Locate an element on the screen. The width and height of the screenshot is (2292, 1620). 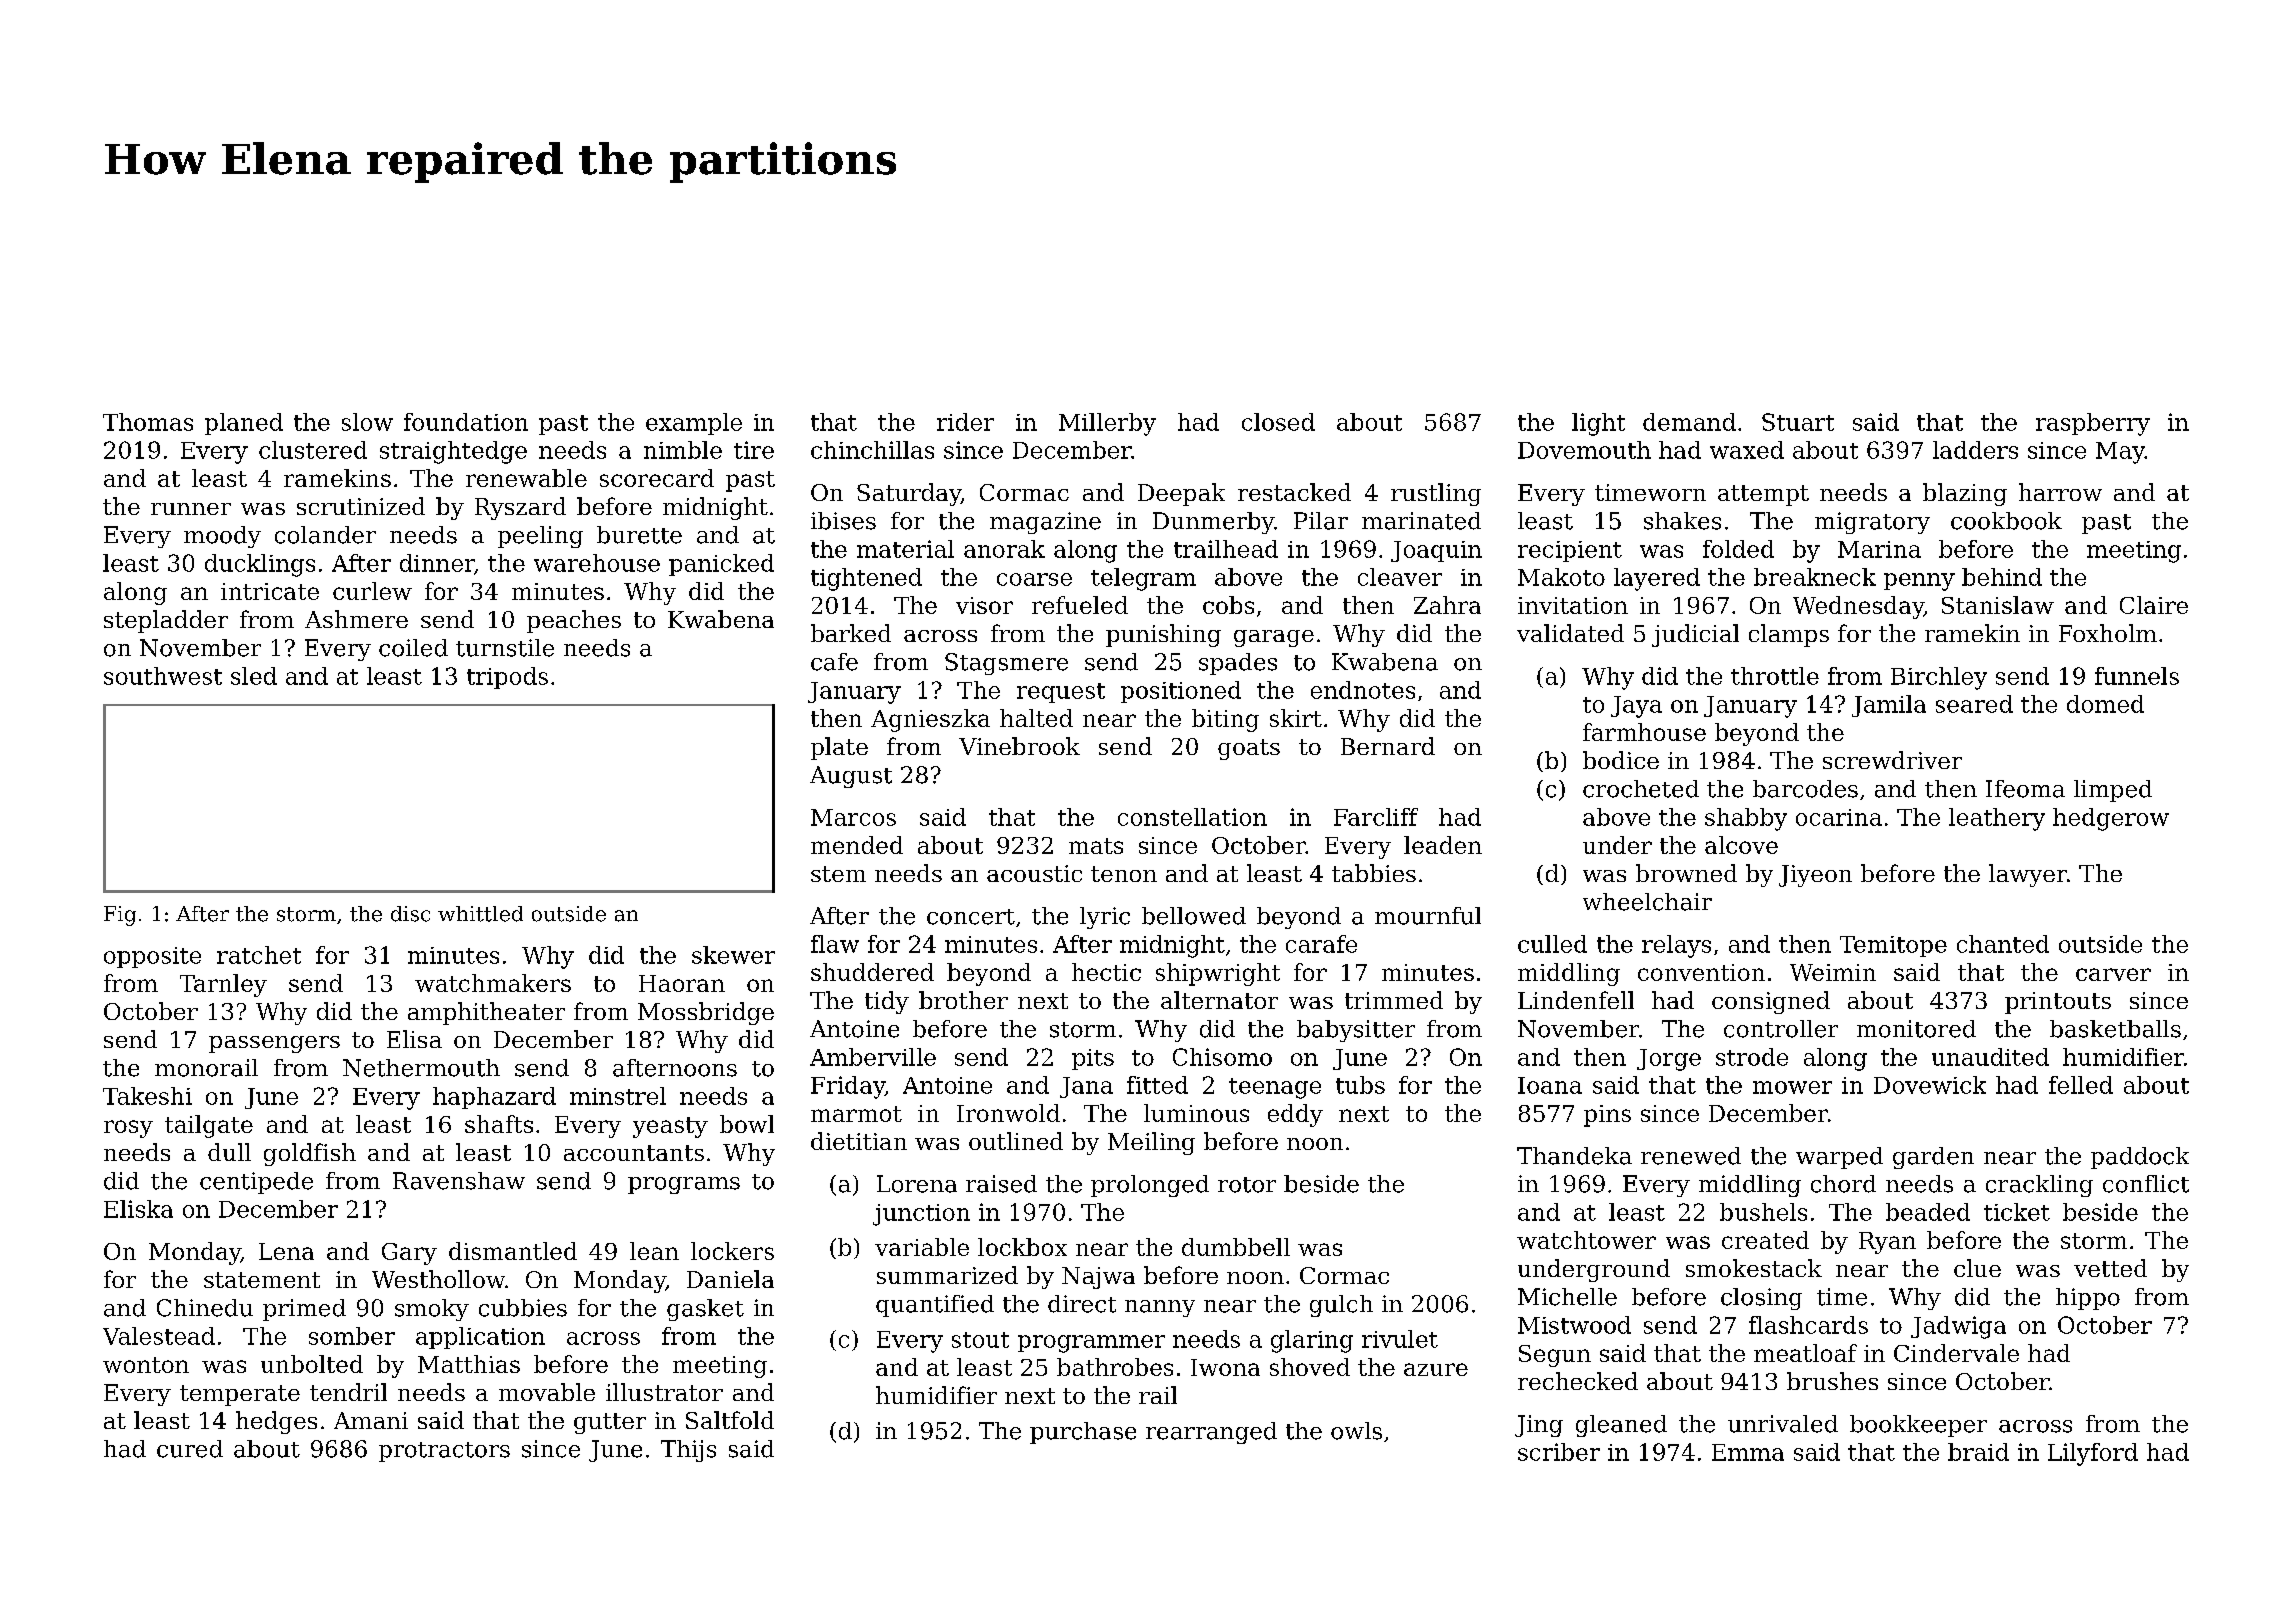
luminous is located at coordinates (1196, 1113).
